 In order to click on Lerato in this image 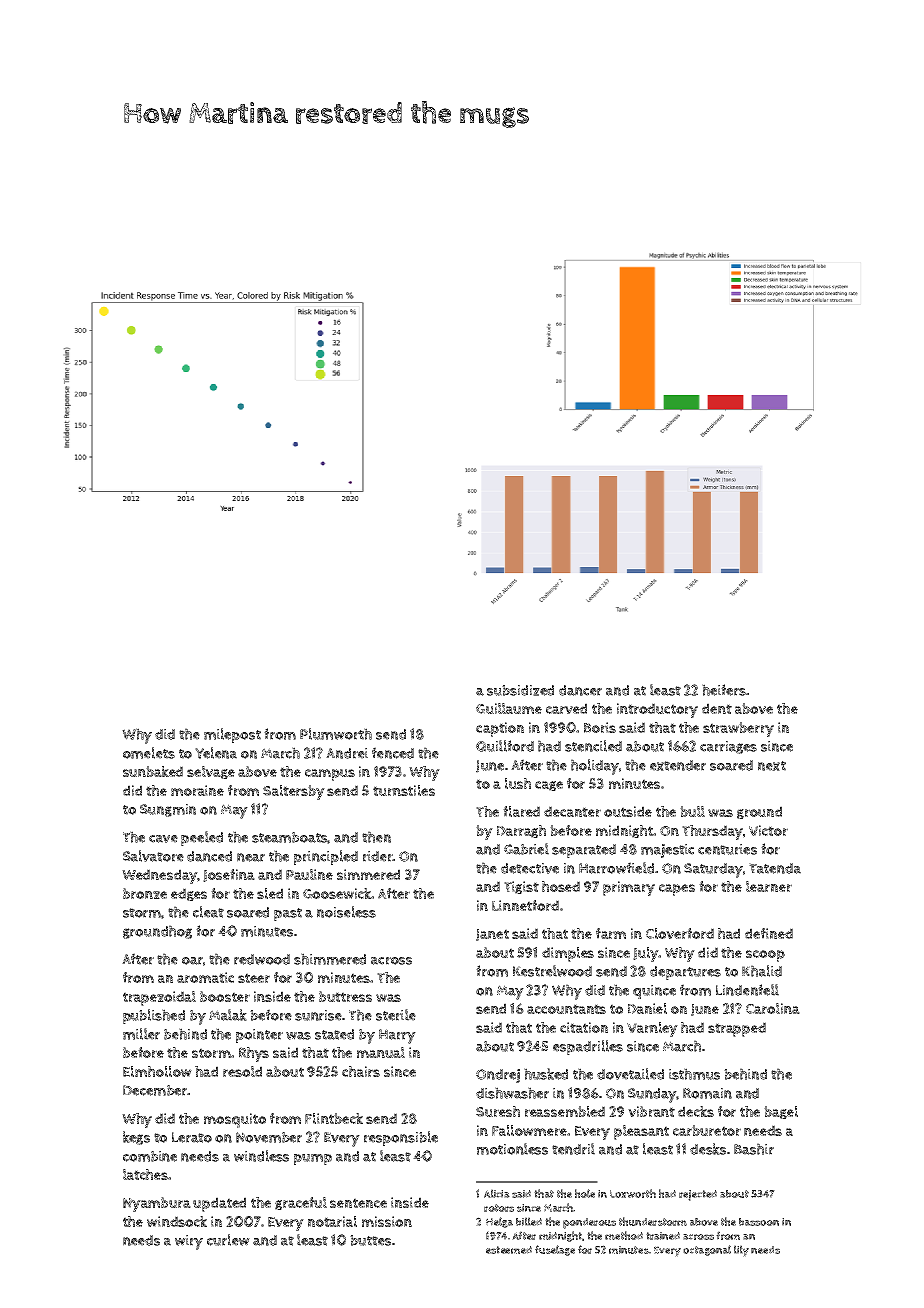, I will do `click(192, 1137)`.
